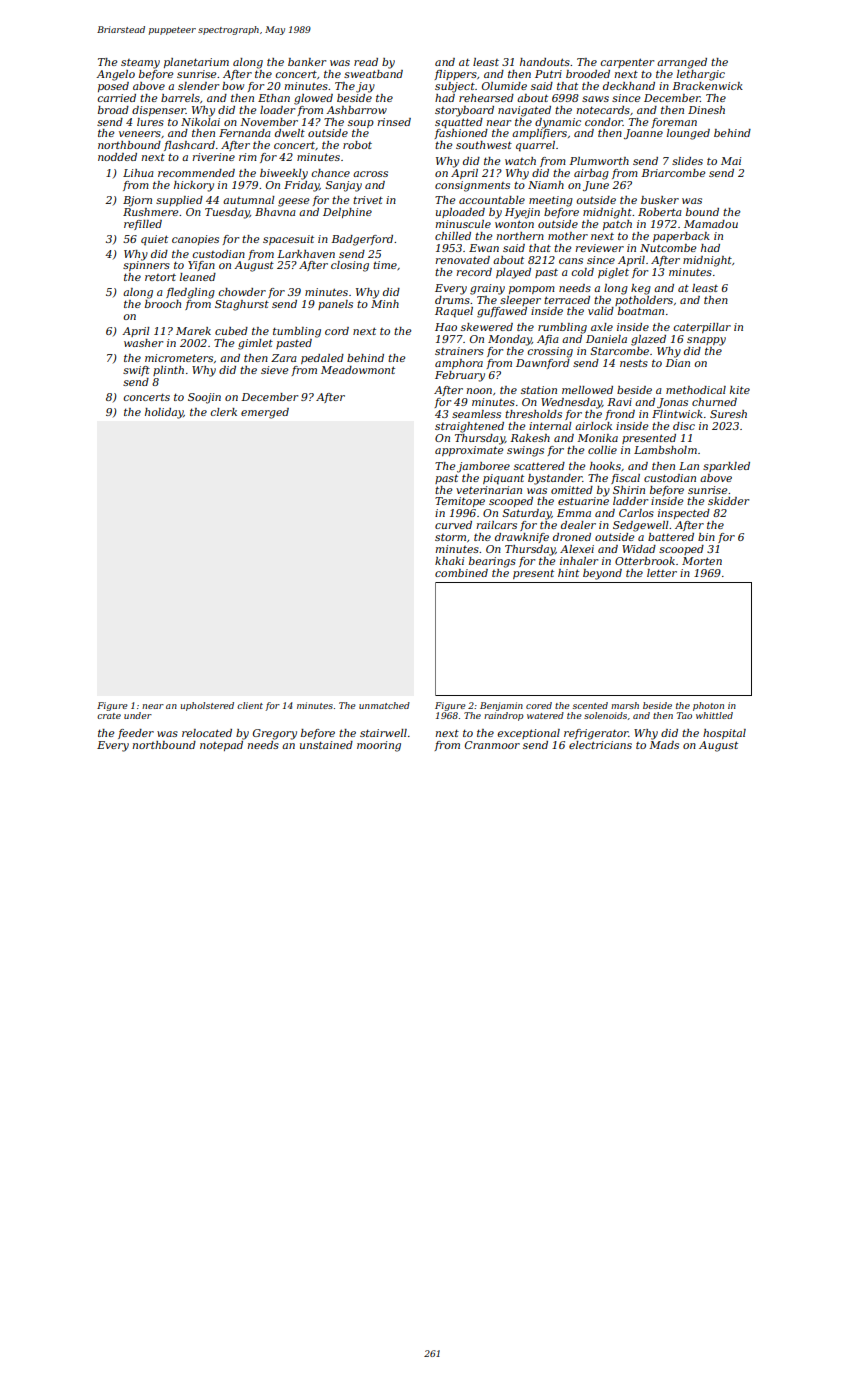 The height and width of the image is (1400, 849). Describe the element at coordinates (629, 490) in the image. I see `Shirin` at that location.
